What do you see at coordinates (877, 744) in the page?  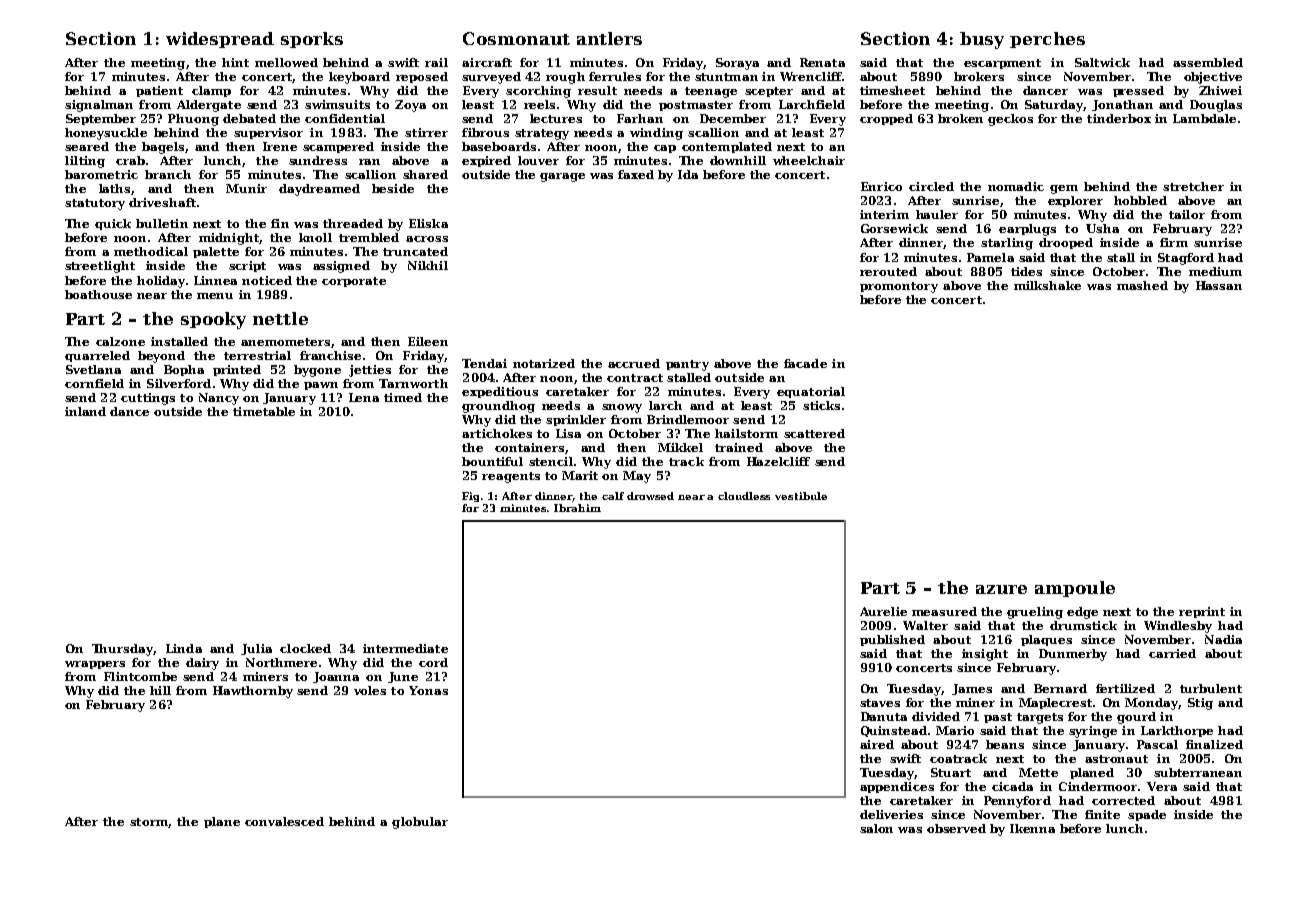 I see `aired` at bounding box center [877, 744].
